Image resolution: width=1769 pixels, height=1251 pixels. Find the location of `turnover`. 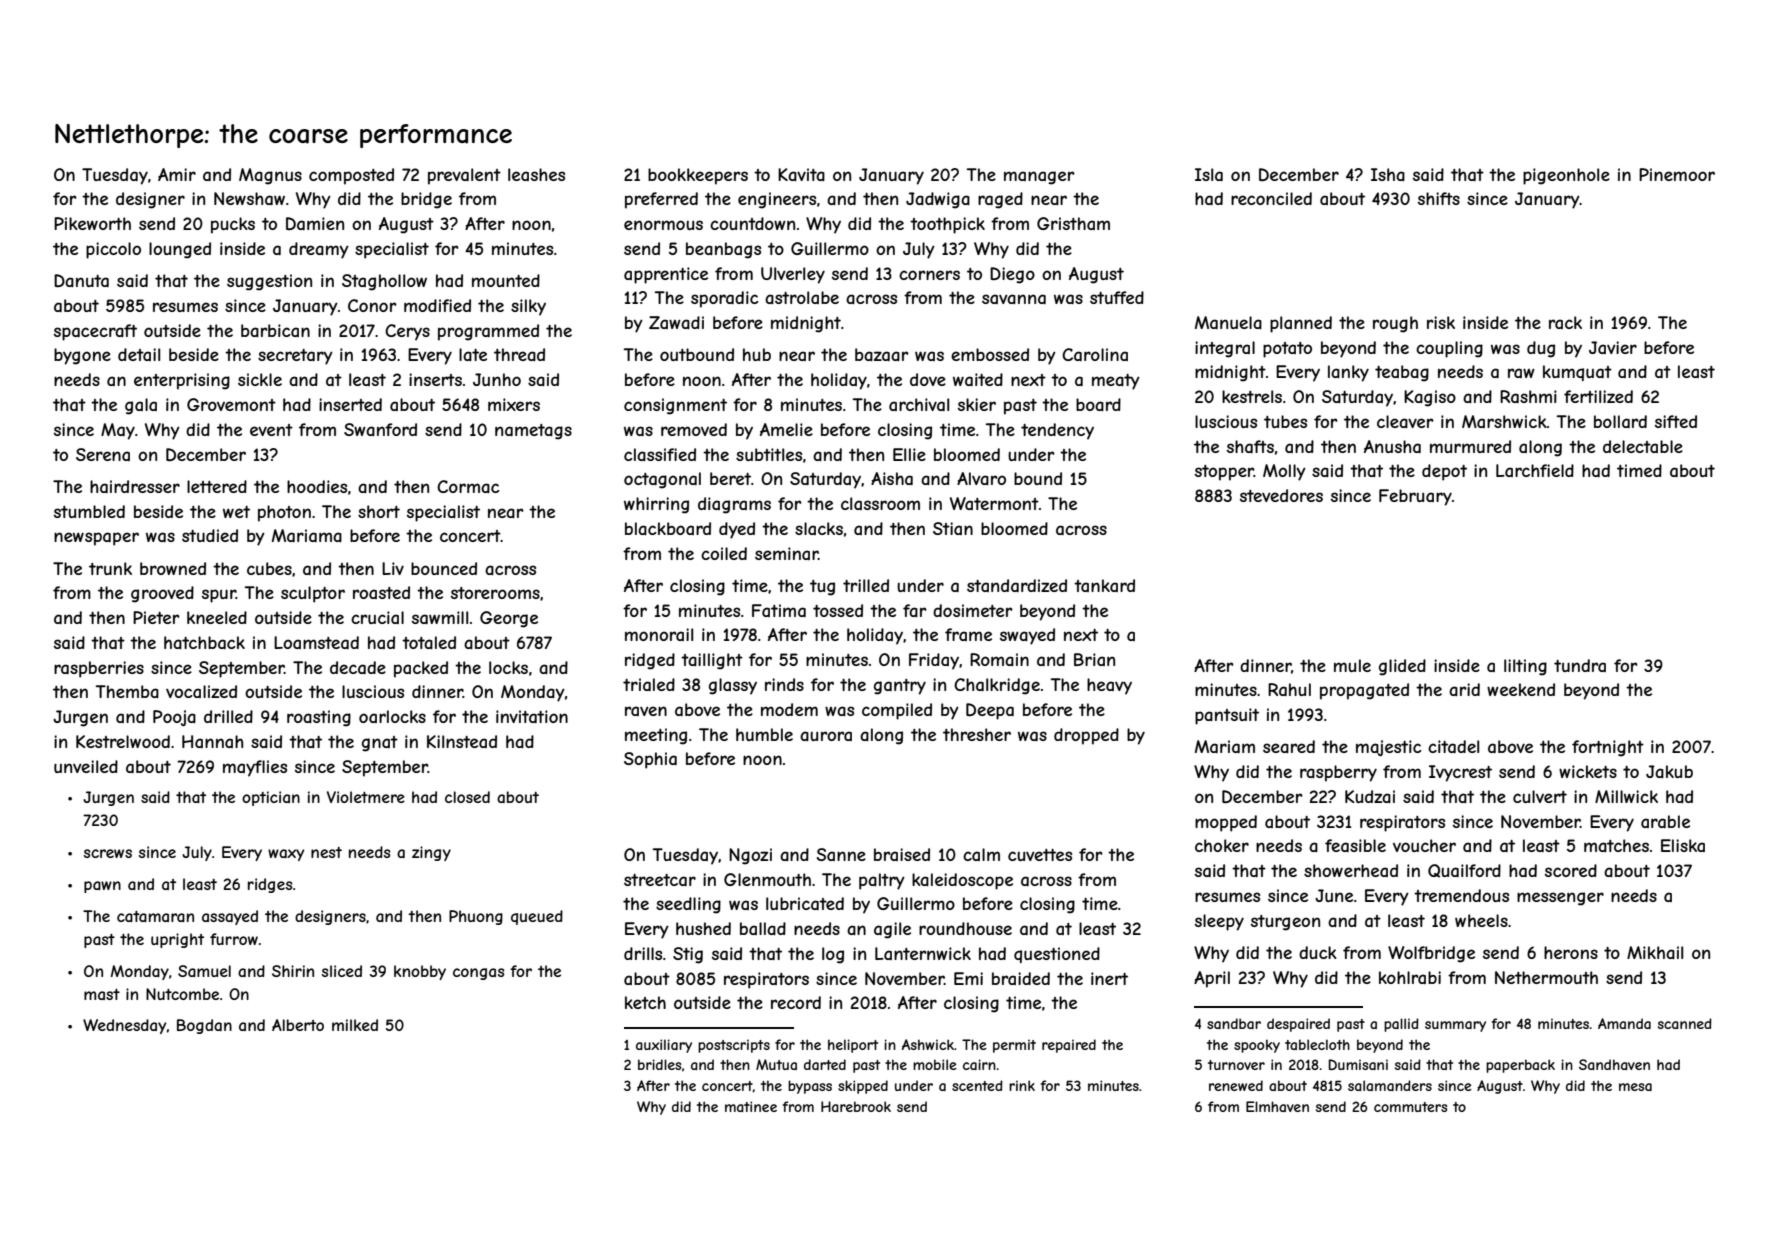

turnover is located at coordinates (1236, 1065).
